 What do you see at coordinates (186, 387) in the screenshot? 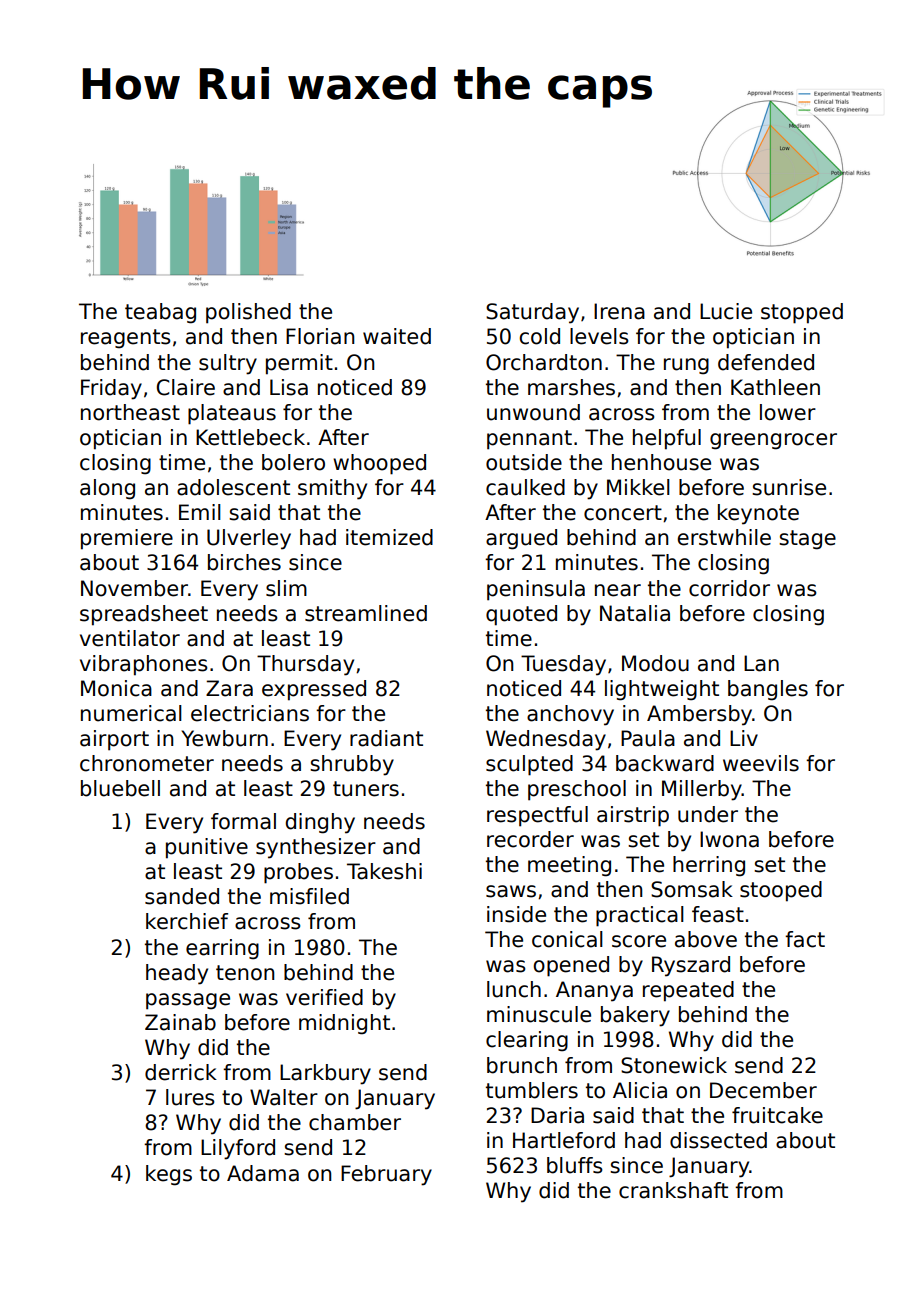
I see `Claire` at bounding box center [186, 387].
